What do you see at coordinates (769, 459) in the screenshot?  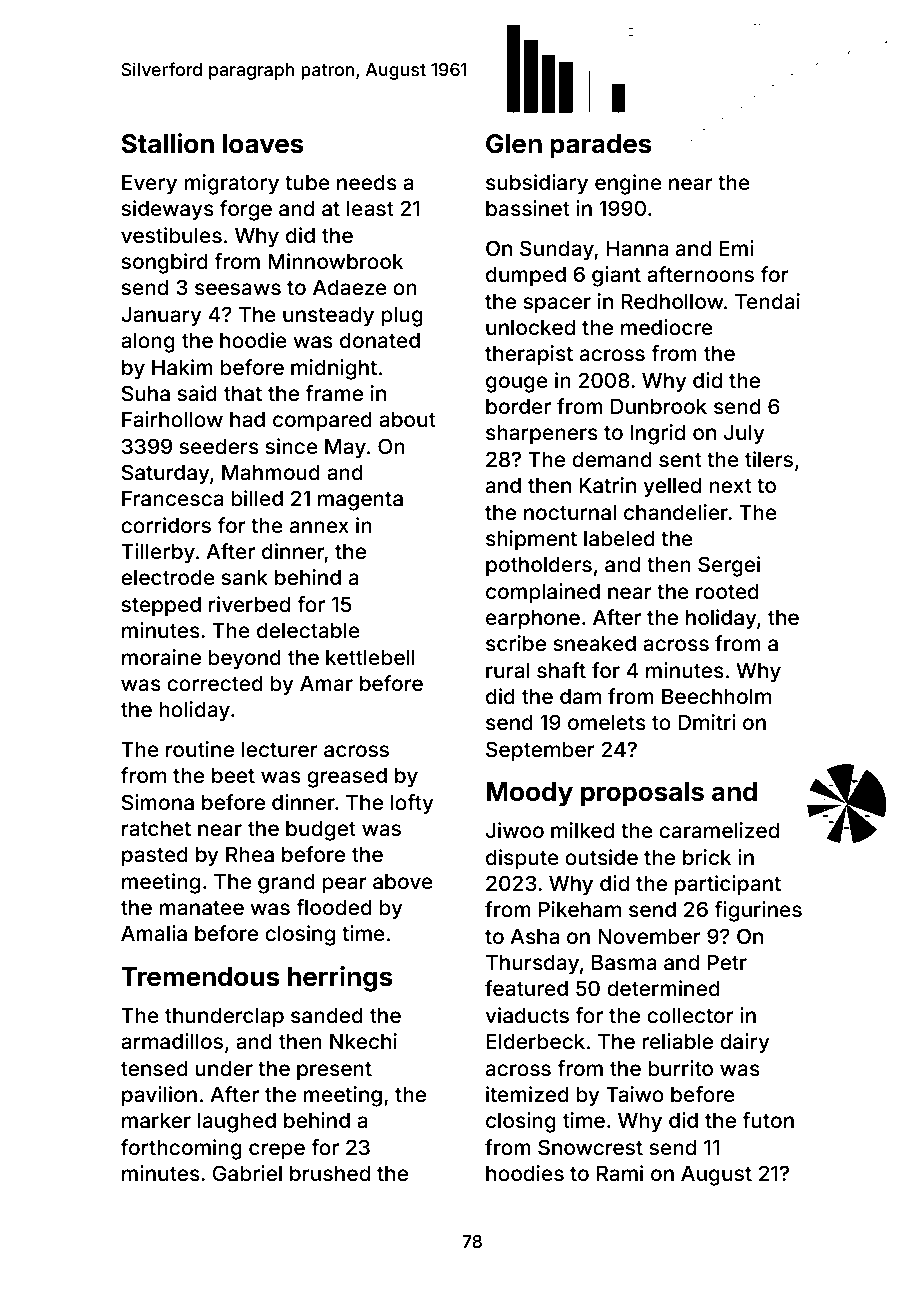 I see `tilers` at bounding box center [769, 459].
